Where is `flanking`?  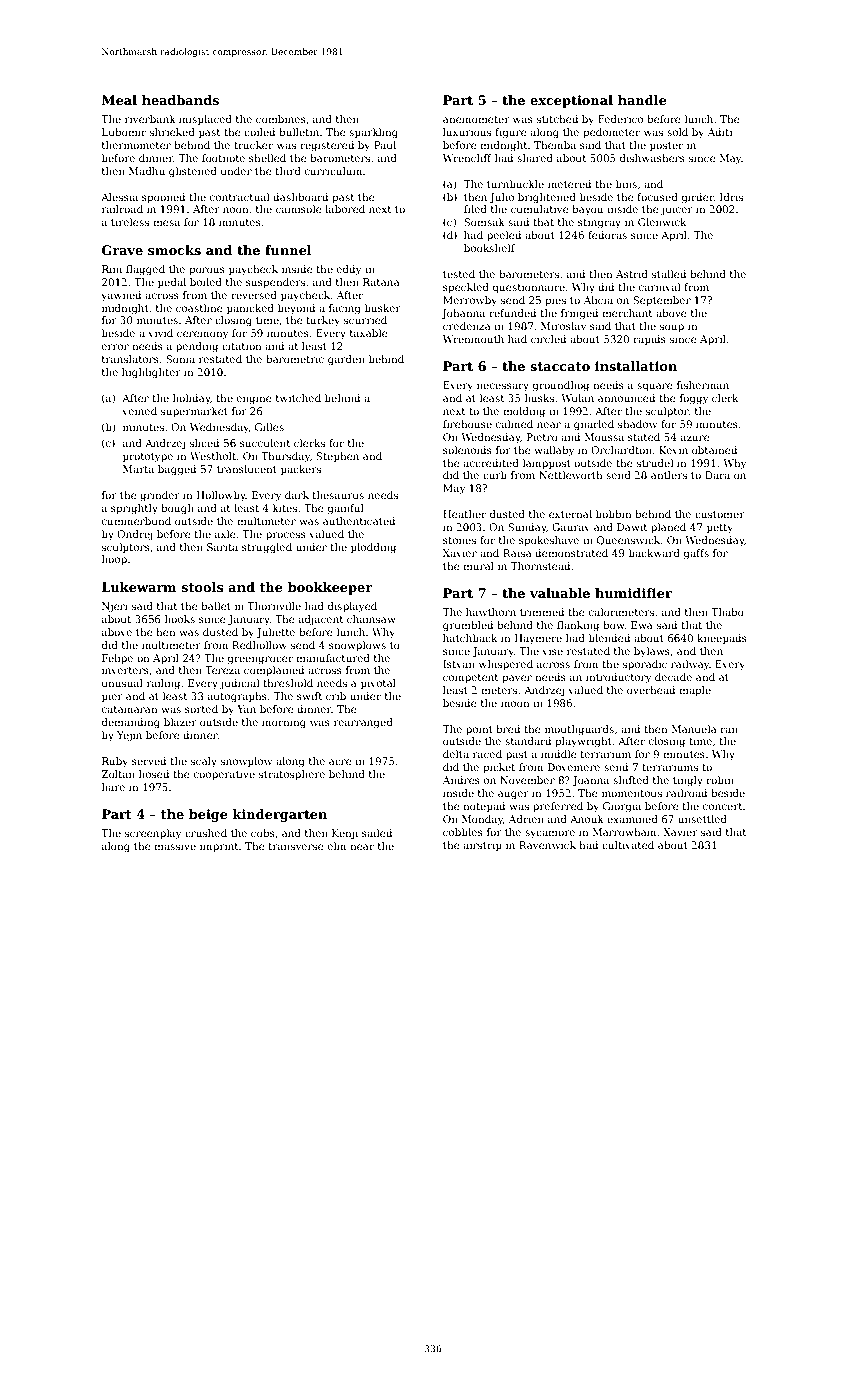
flanking is located at coordinates (578, 626).
